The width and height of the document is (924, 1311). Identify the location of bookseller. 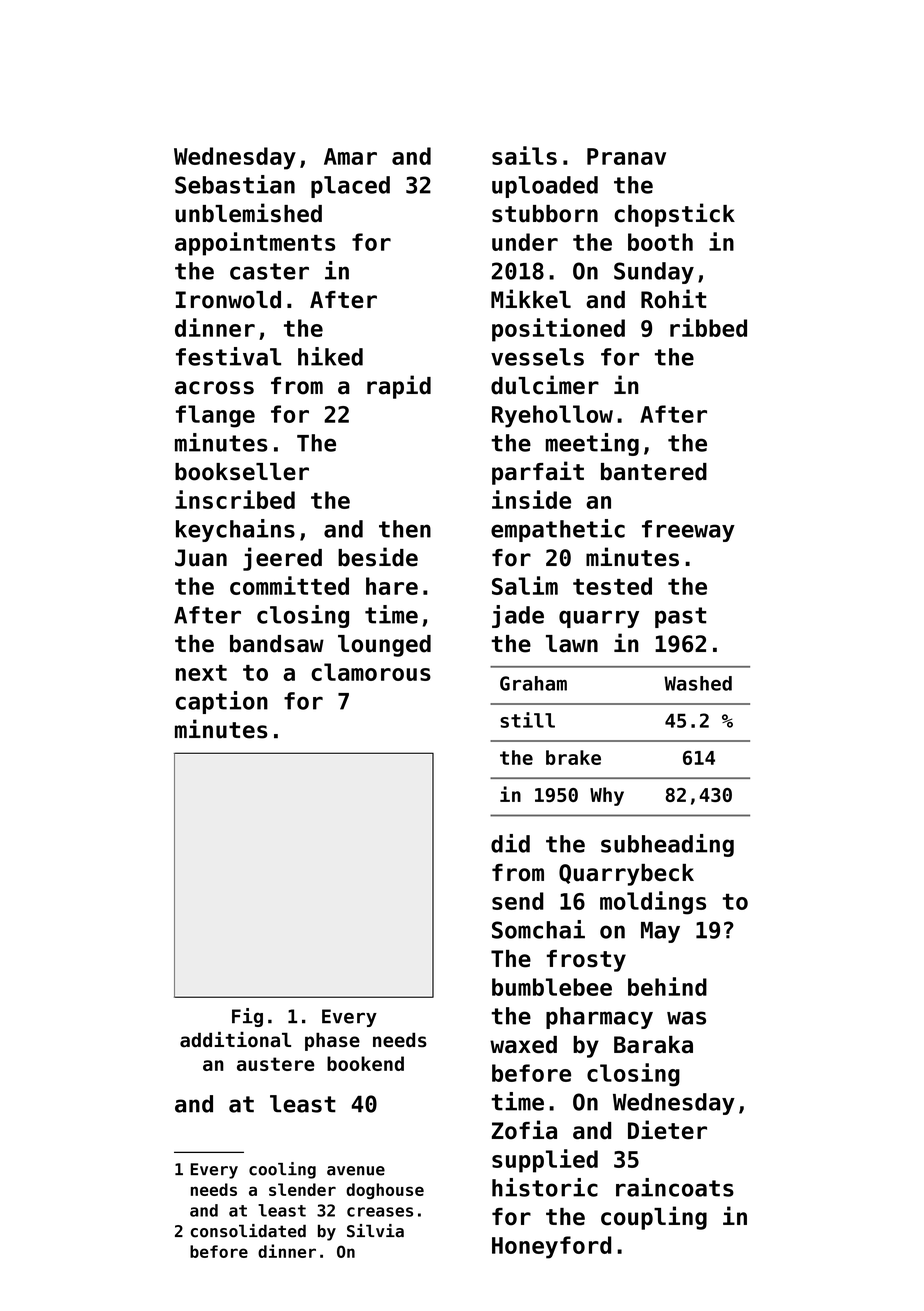
(242, 472).
